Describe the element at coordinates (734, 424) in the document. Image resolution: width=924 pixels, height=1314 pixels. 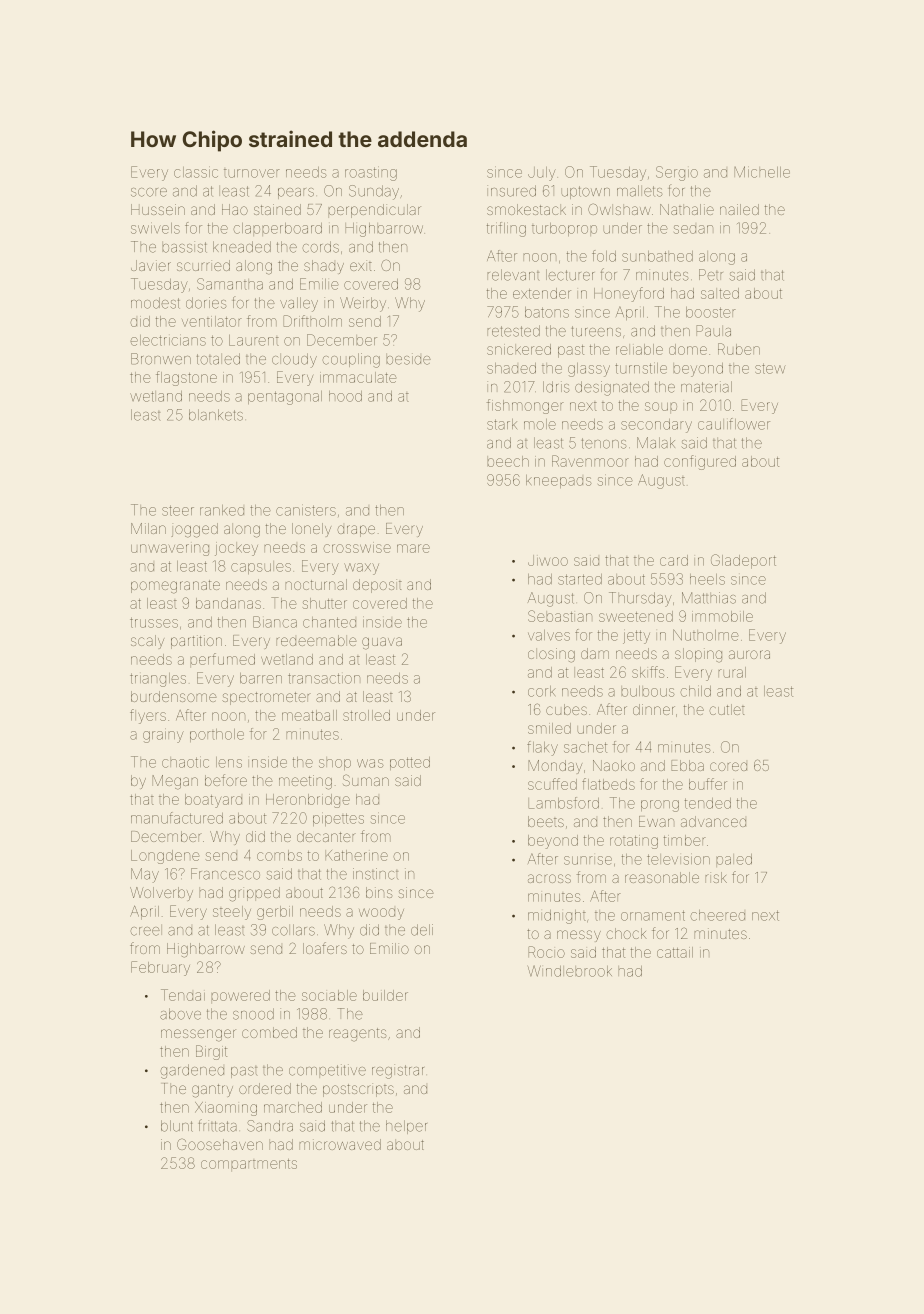
I see `cauliflower` at that location.
